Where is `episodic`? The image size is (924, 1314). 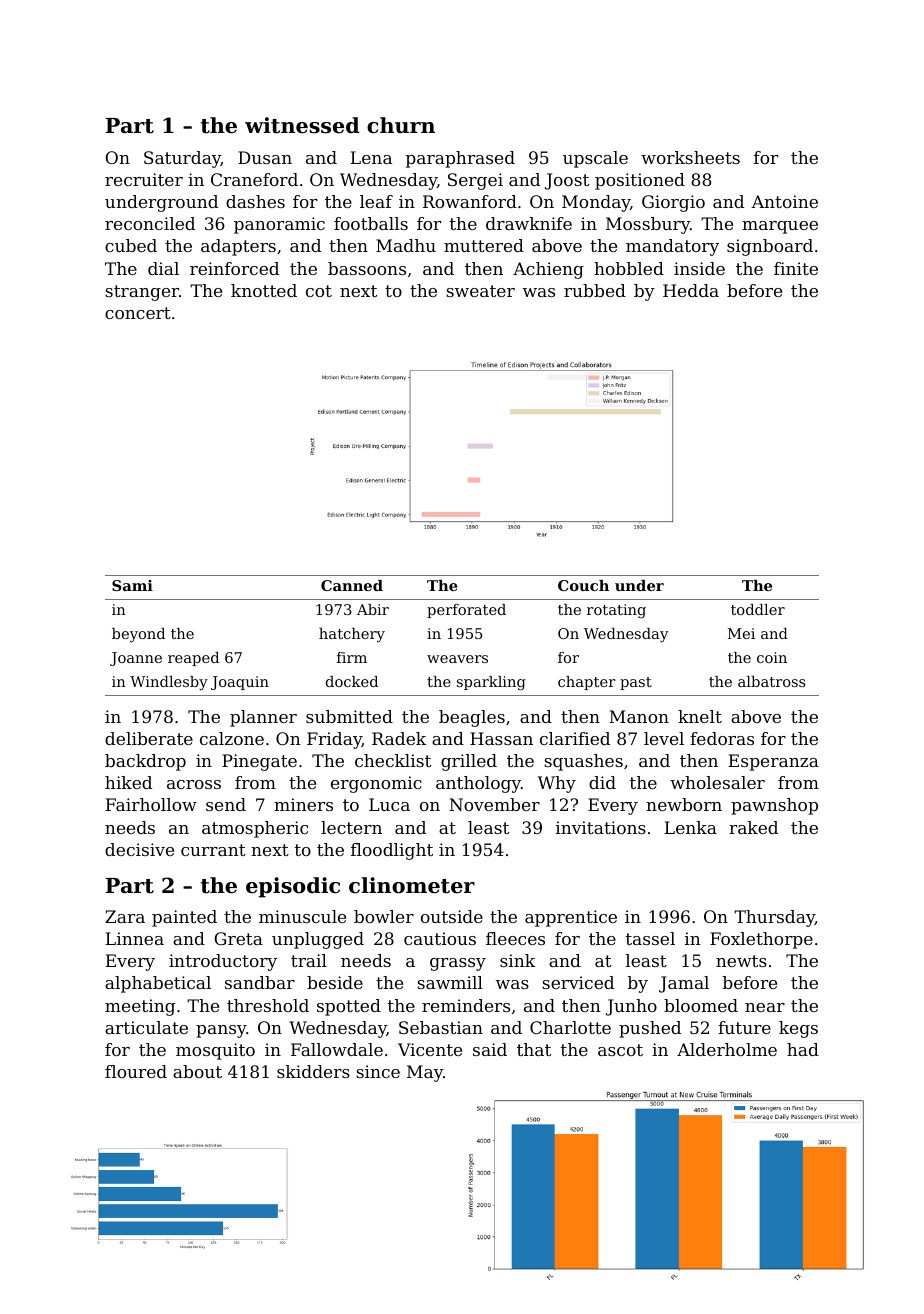
episodic is located at coordinates (293, 887).
